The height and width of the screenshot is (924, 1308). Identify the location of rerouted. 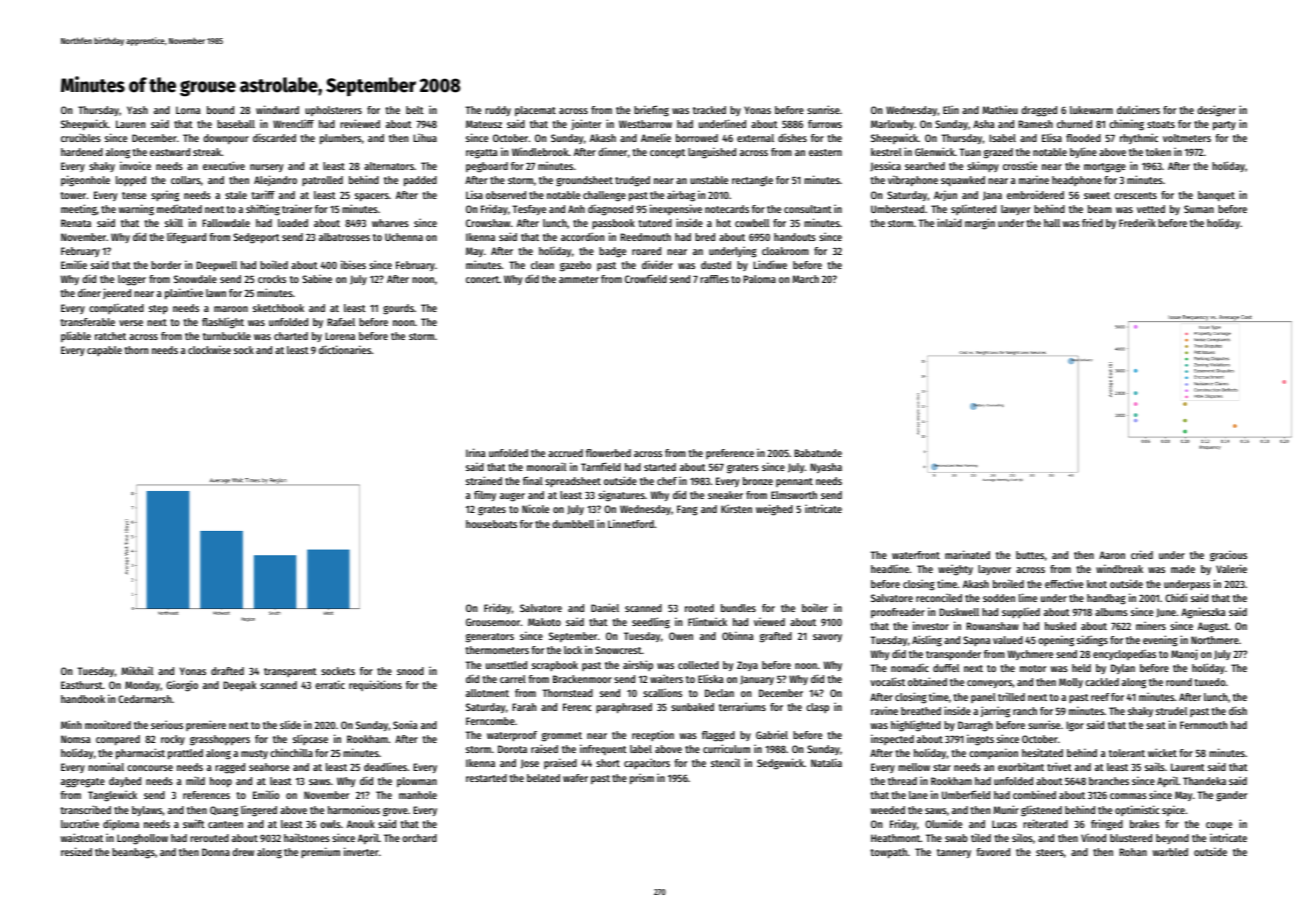
(209, 838).
